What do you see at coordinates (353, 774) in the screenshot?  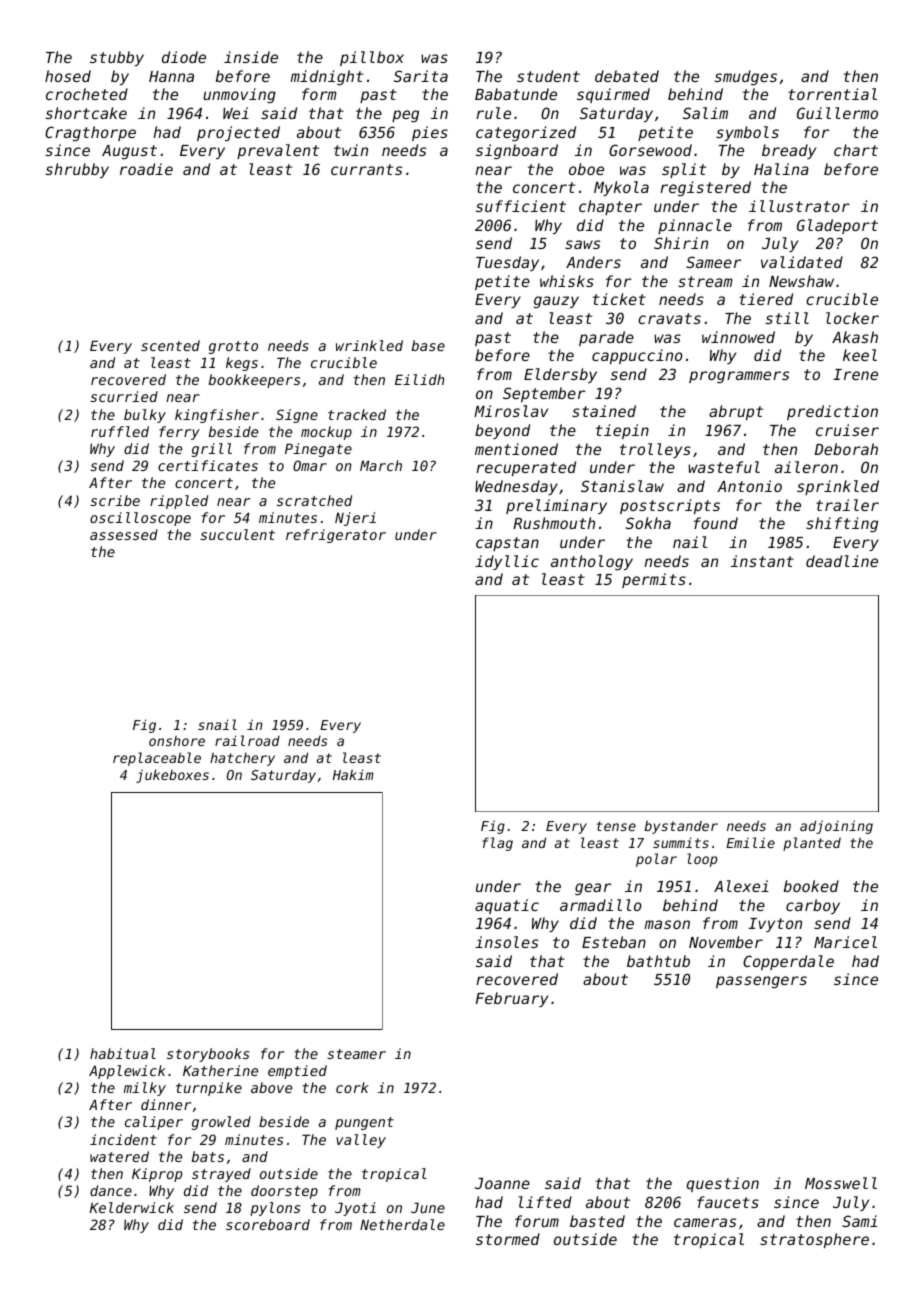 I see `Hakim` at bounding box center [353, 774].
